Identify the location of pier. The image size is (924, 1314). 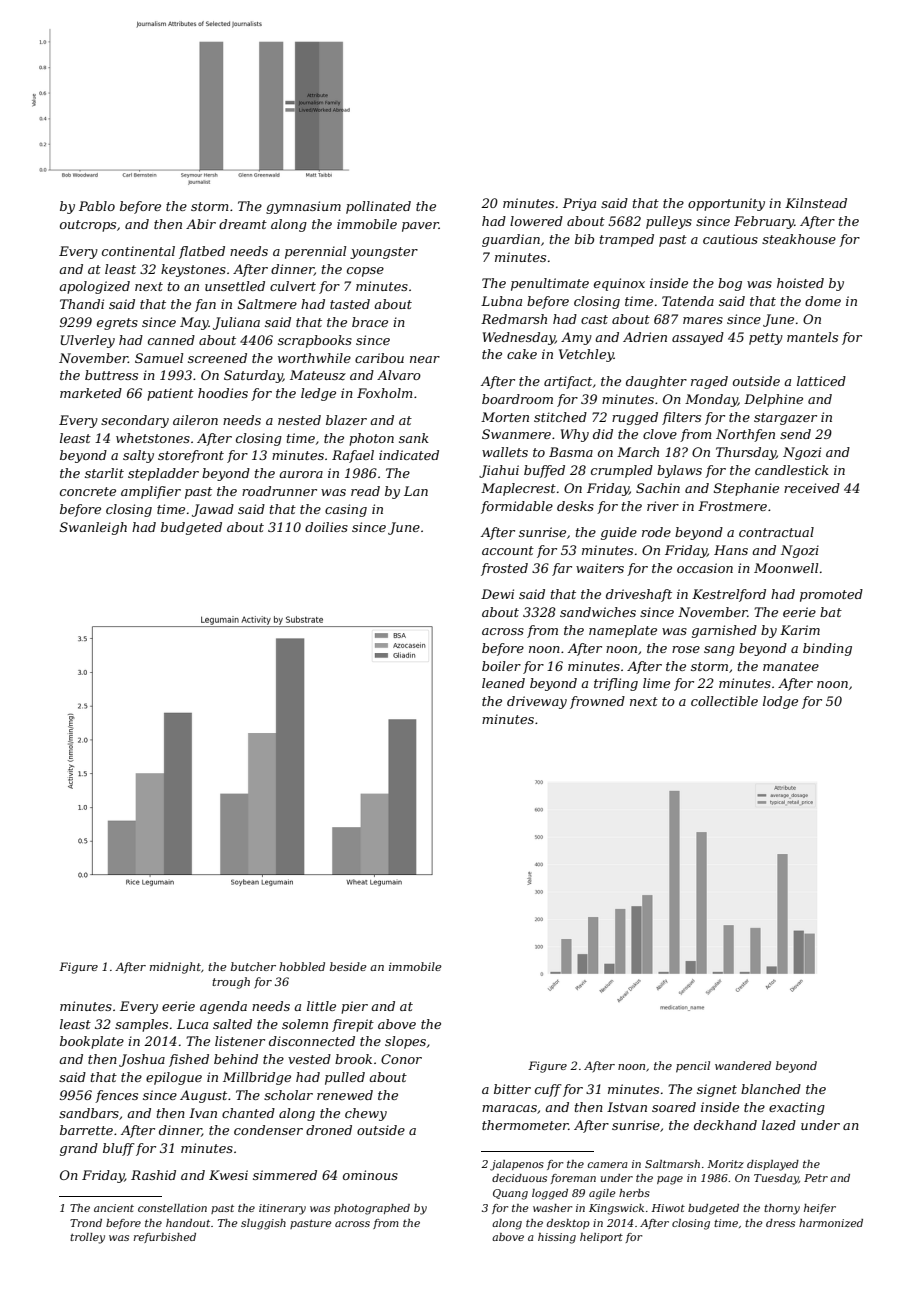
(354, 1007).
